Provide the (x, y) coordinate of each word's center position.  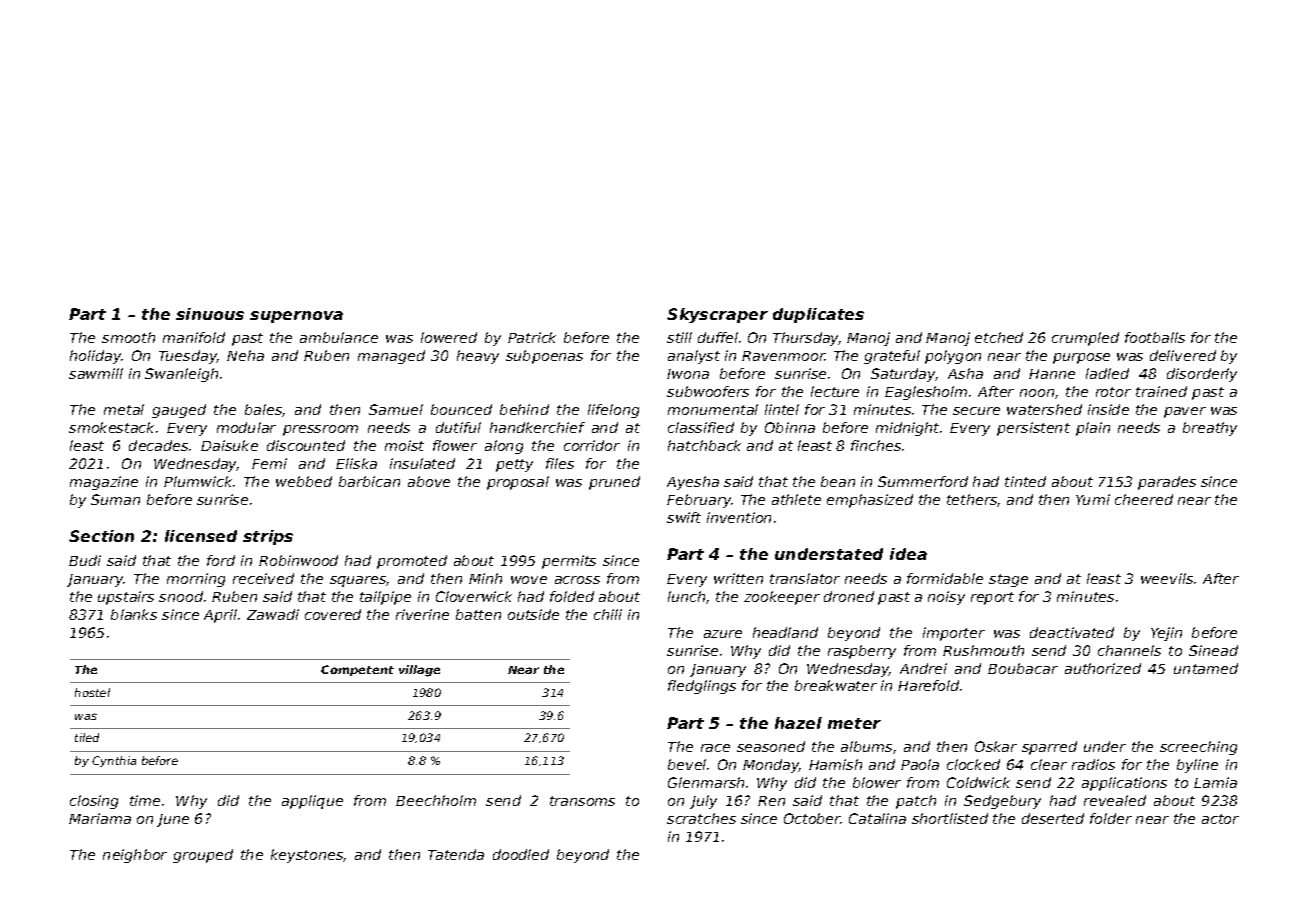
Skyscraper (717, 315)
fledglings (702, 687)
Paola (920, 764)
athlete (796, 499)
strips (268, 537)
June (173, 820)
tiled (87, 737)
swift (684, 517)
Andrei (923, 668)
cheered (1144, 499)
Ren (771, 801)
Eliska (356, 463)
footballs (1155, 337)
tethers (972, 499)
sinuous (210, 314)
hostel (92, 692)
